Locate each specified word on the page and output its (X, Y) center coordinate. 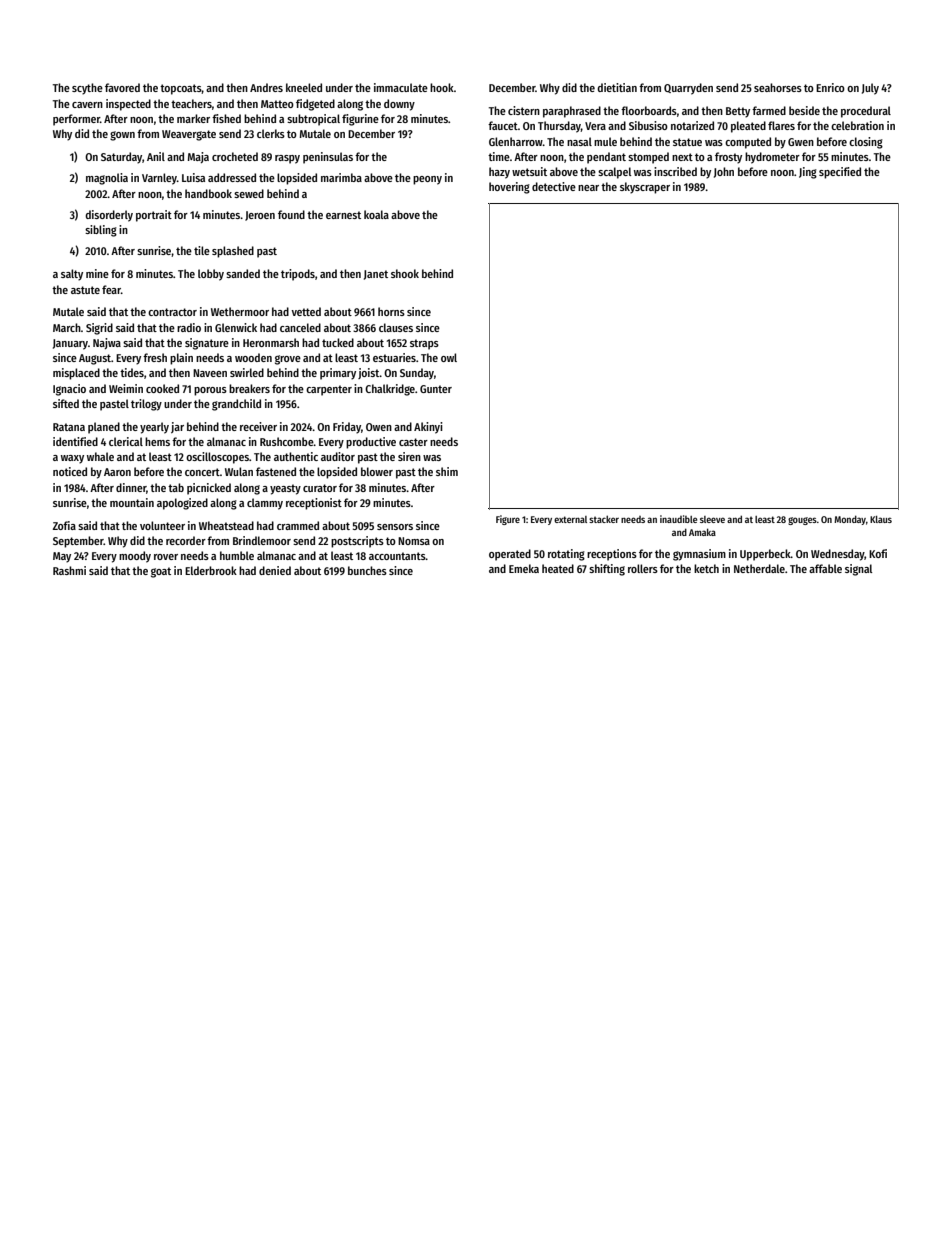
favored (122, 87)
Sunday (417, 374)
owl (449, 357)
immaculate (401, 87)
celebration (857, 125)
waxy (72, 459)
